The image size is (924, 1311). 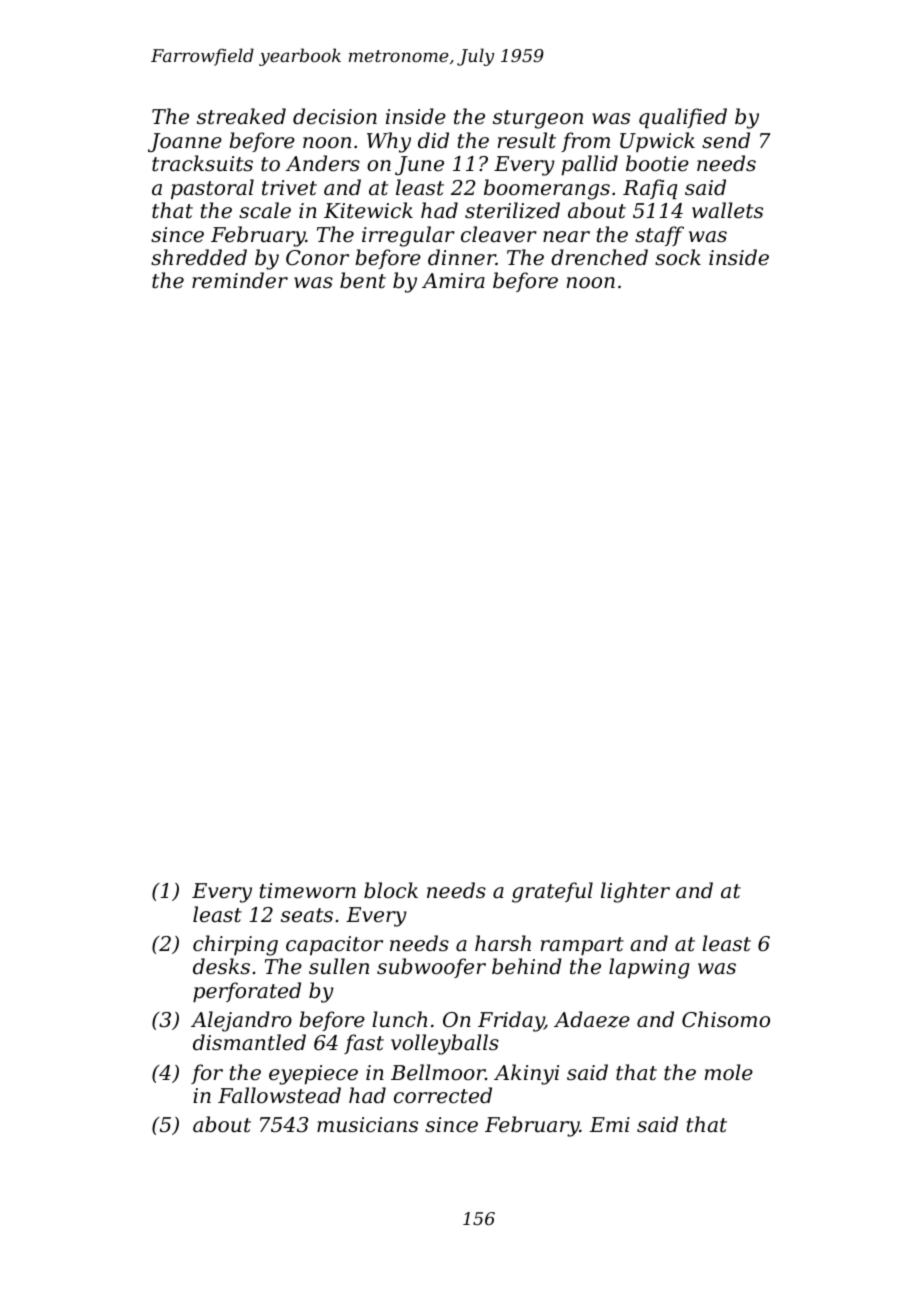 What do you see at coordinates (241, 116) in the screenshot?
I see `streaked` at bounding box center [241, 116].
